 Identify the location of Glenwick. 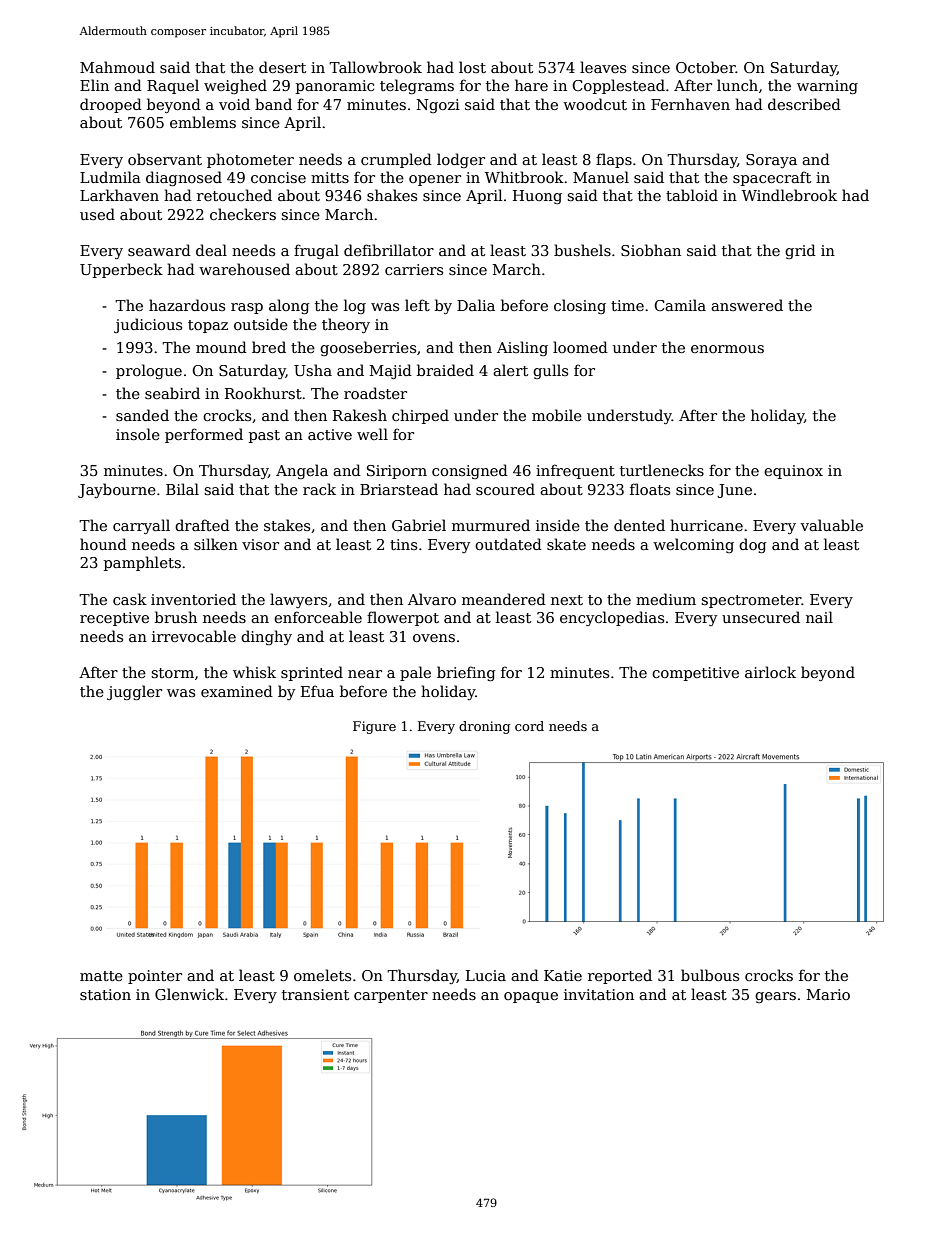
(189, 994).
